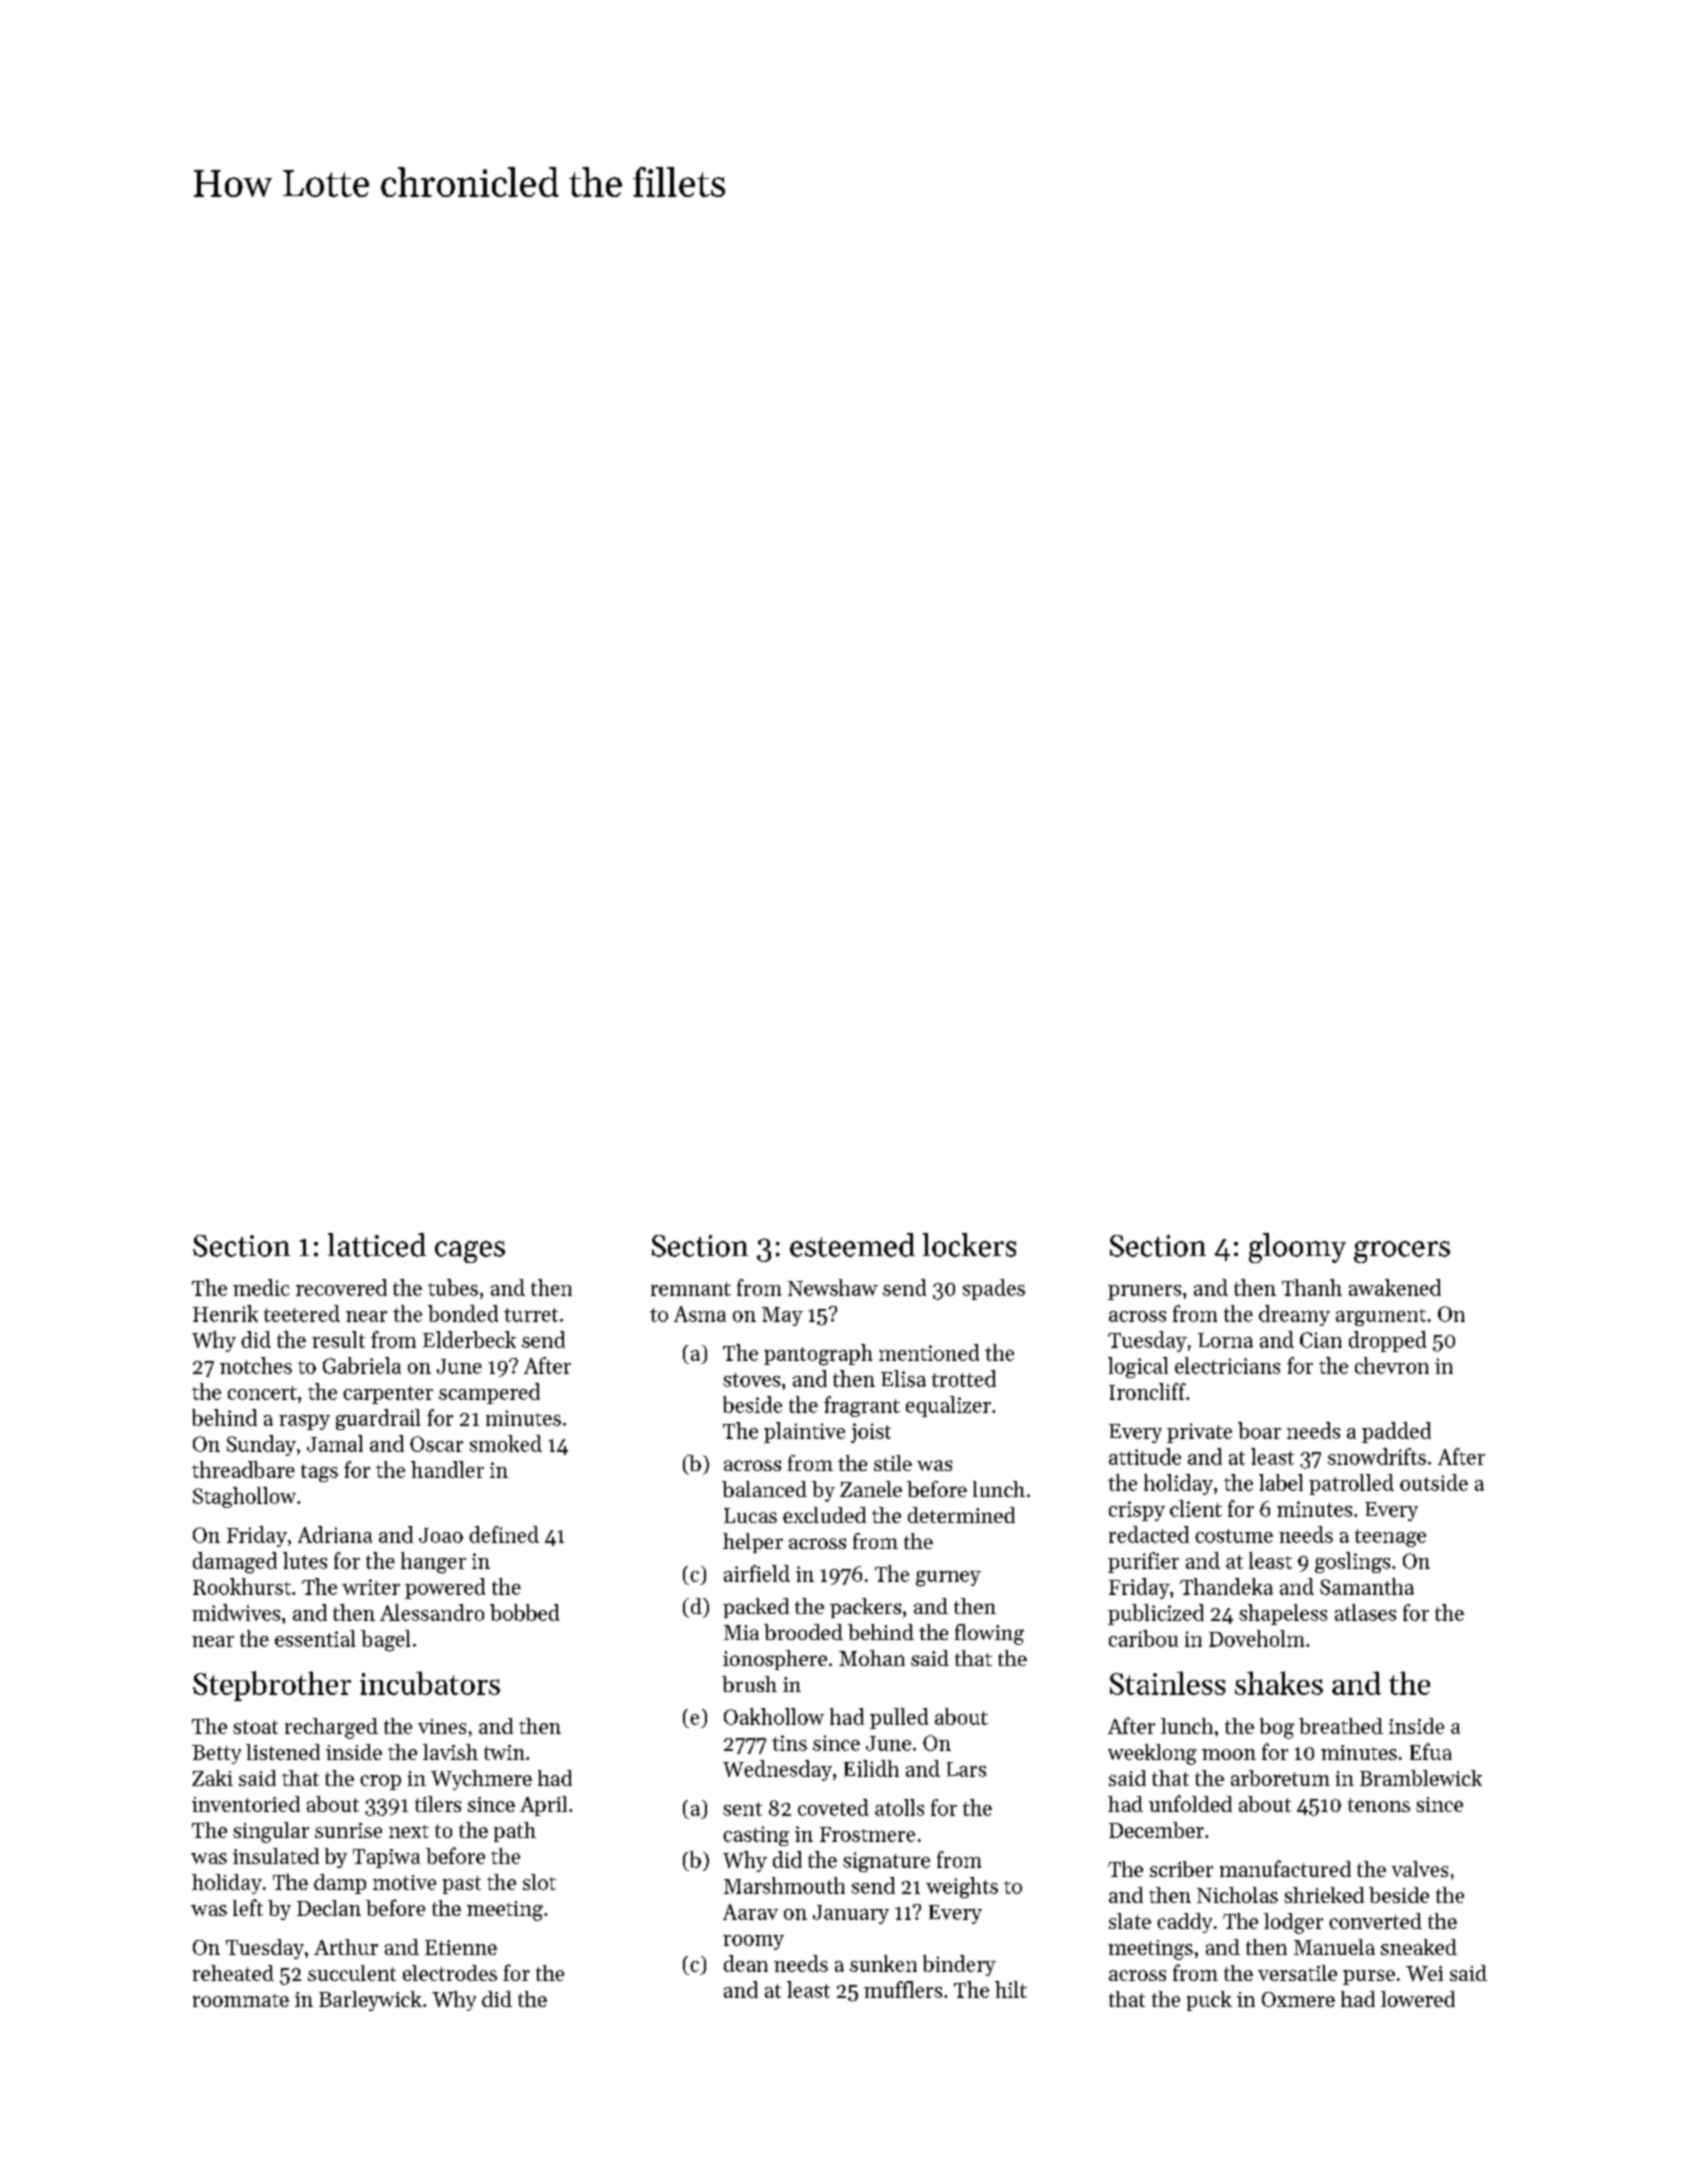  I want to click on Staghollow, so click(244, 1497).
